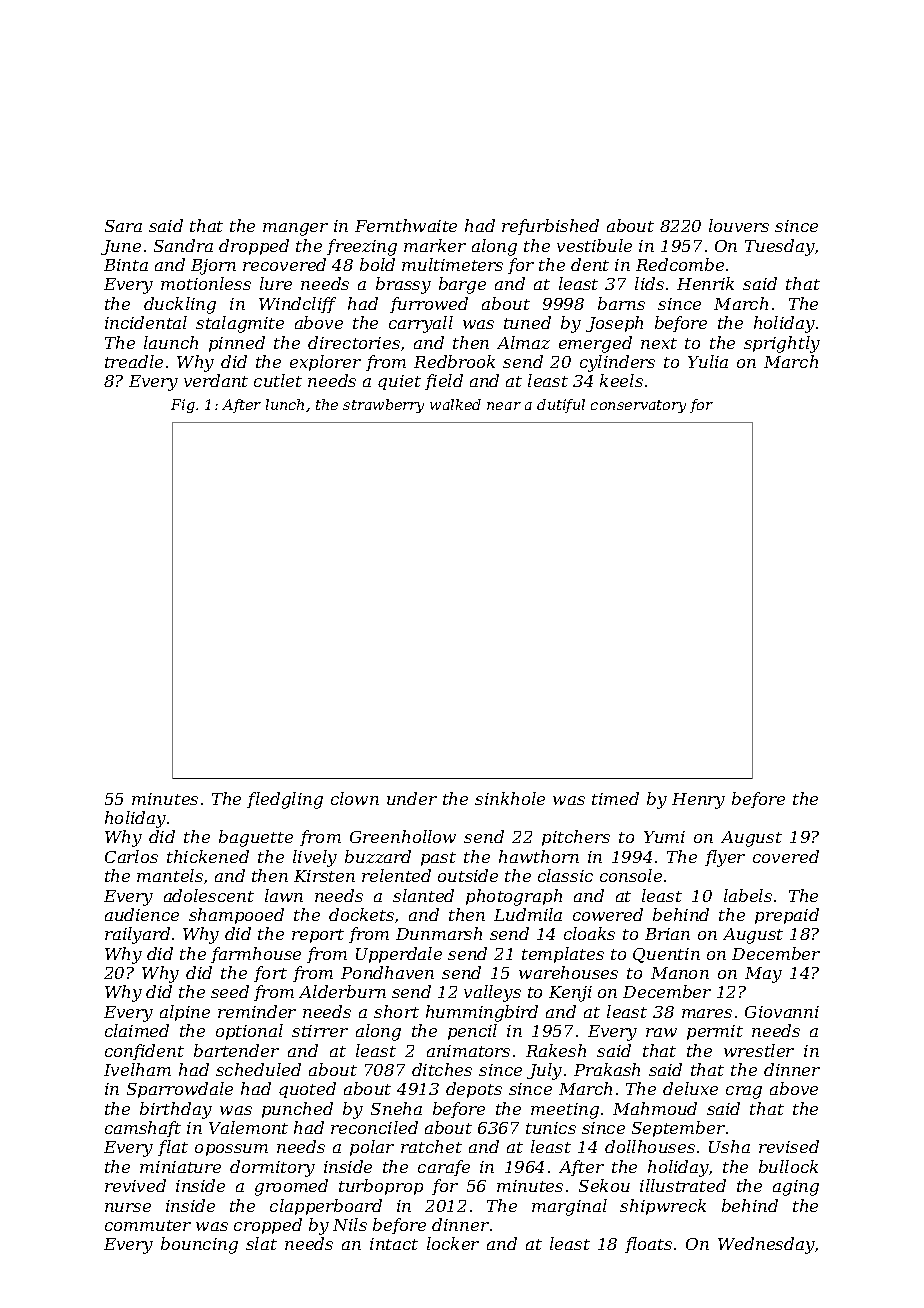 The image size is (924, 1308). I want to click on Brian, so click(667, 934).
